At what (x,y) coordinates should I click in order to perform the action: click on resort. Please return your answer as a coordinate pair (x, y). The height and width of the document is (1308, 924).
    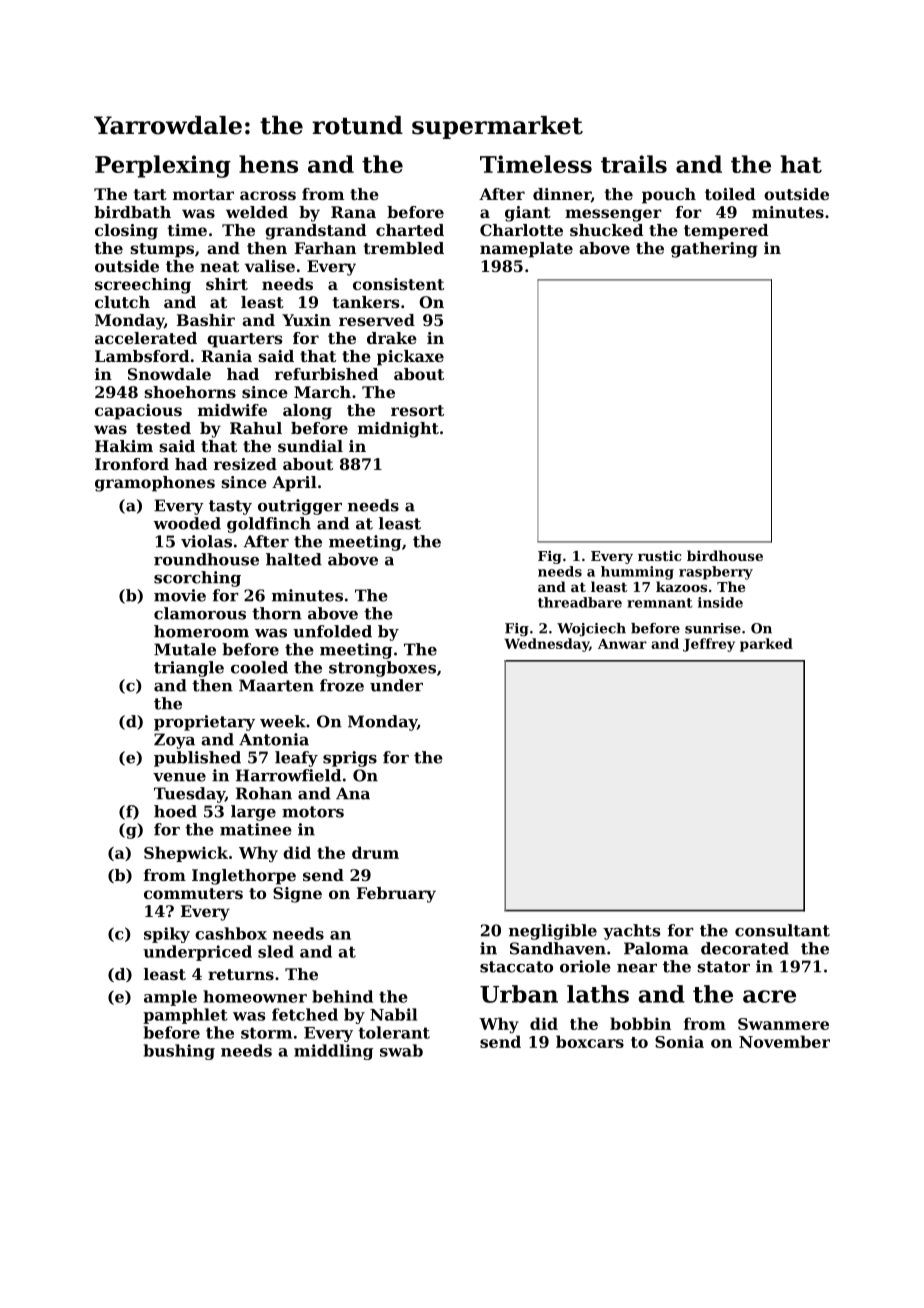
    Looking at the image, I should click on (417, 410).
